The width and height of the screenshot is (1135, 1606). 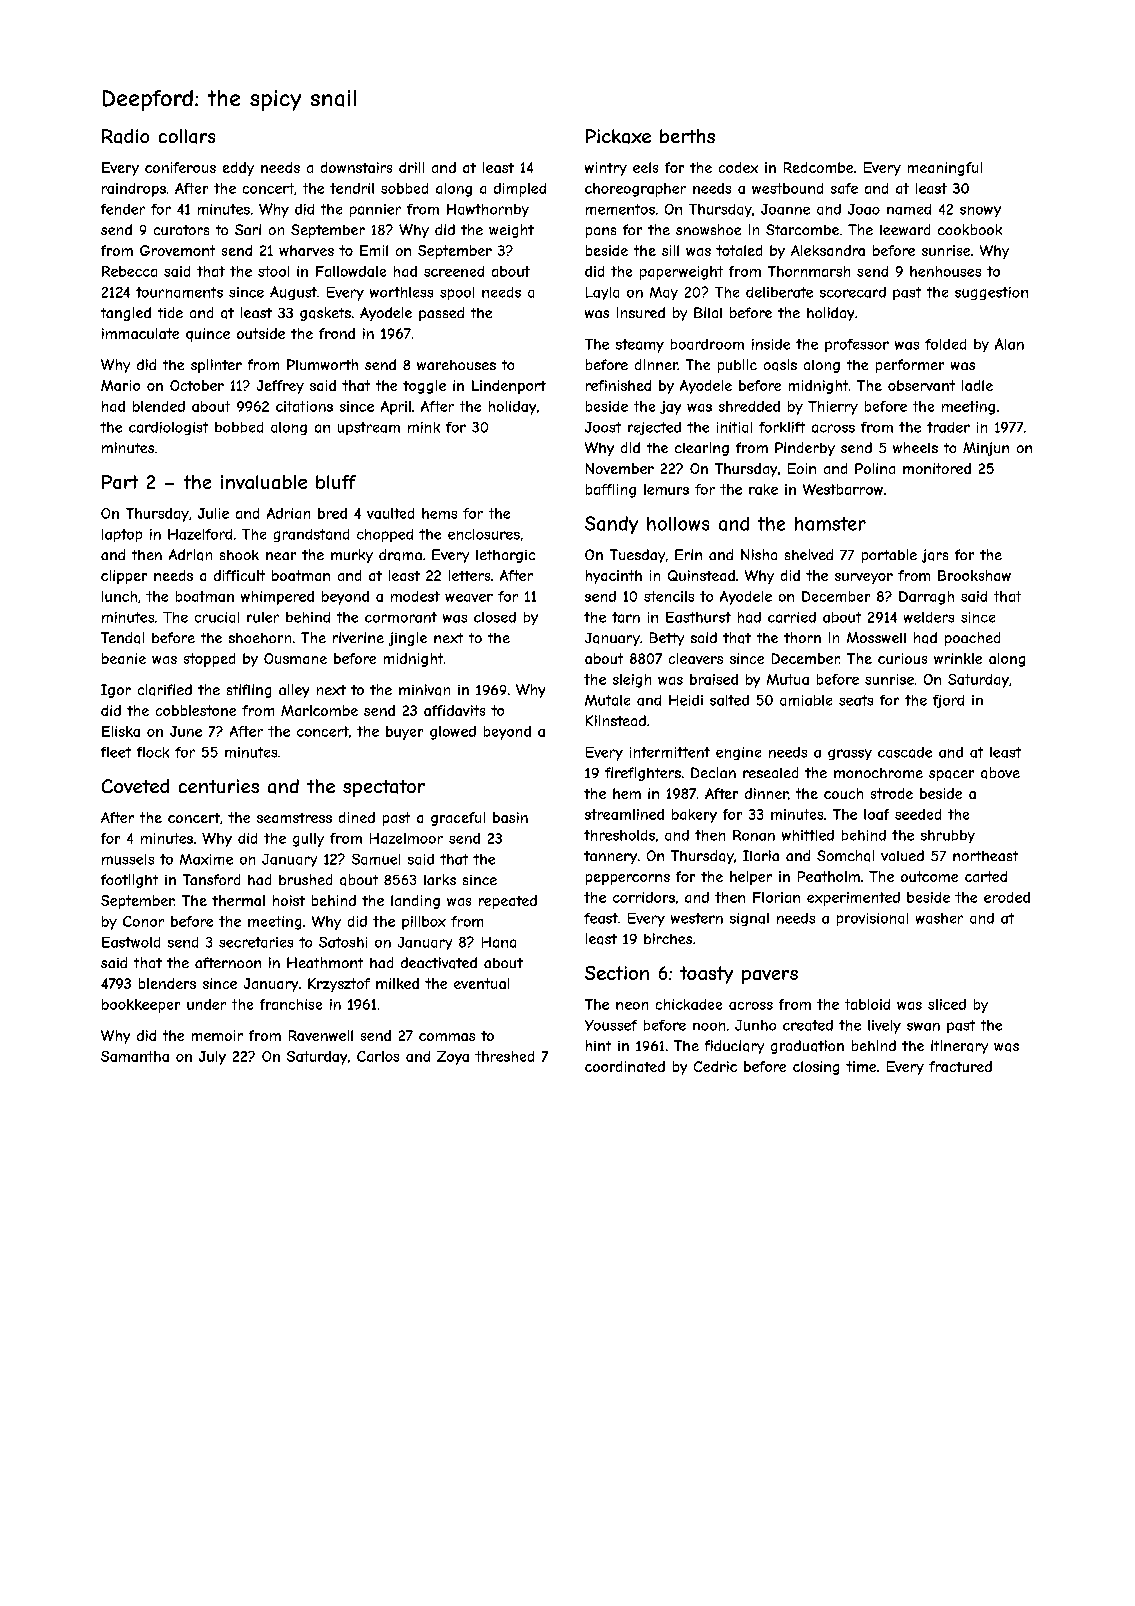 I want to click on laptop, so click(x=122, y=535).
